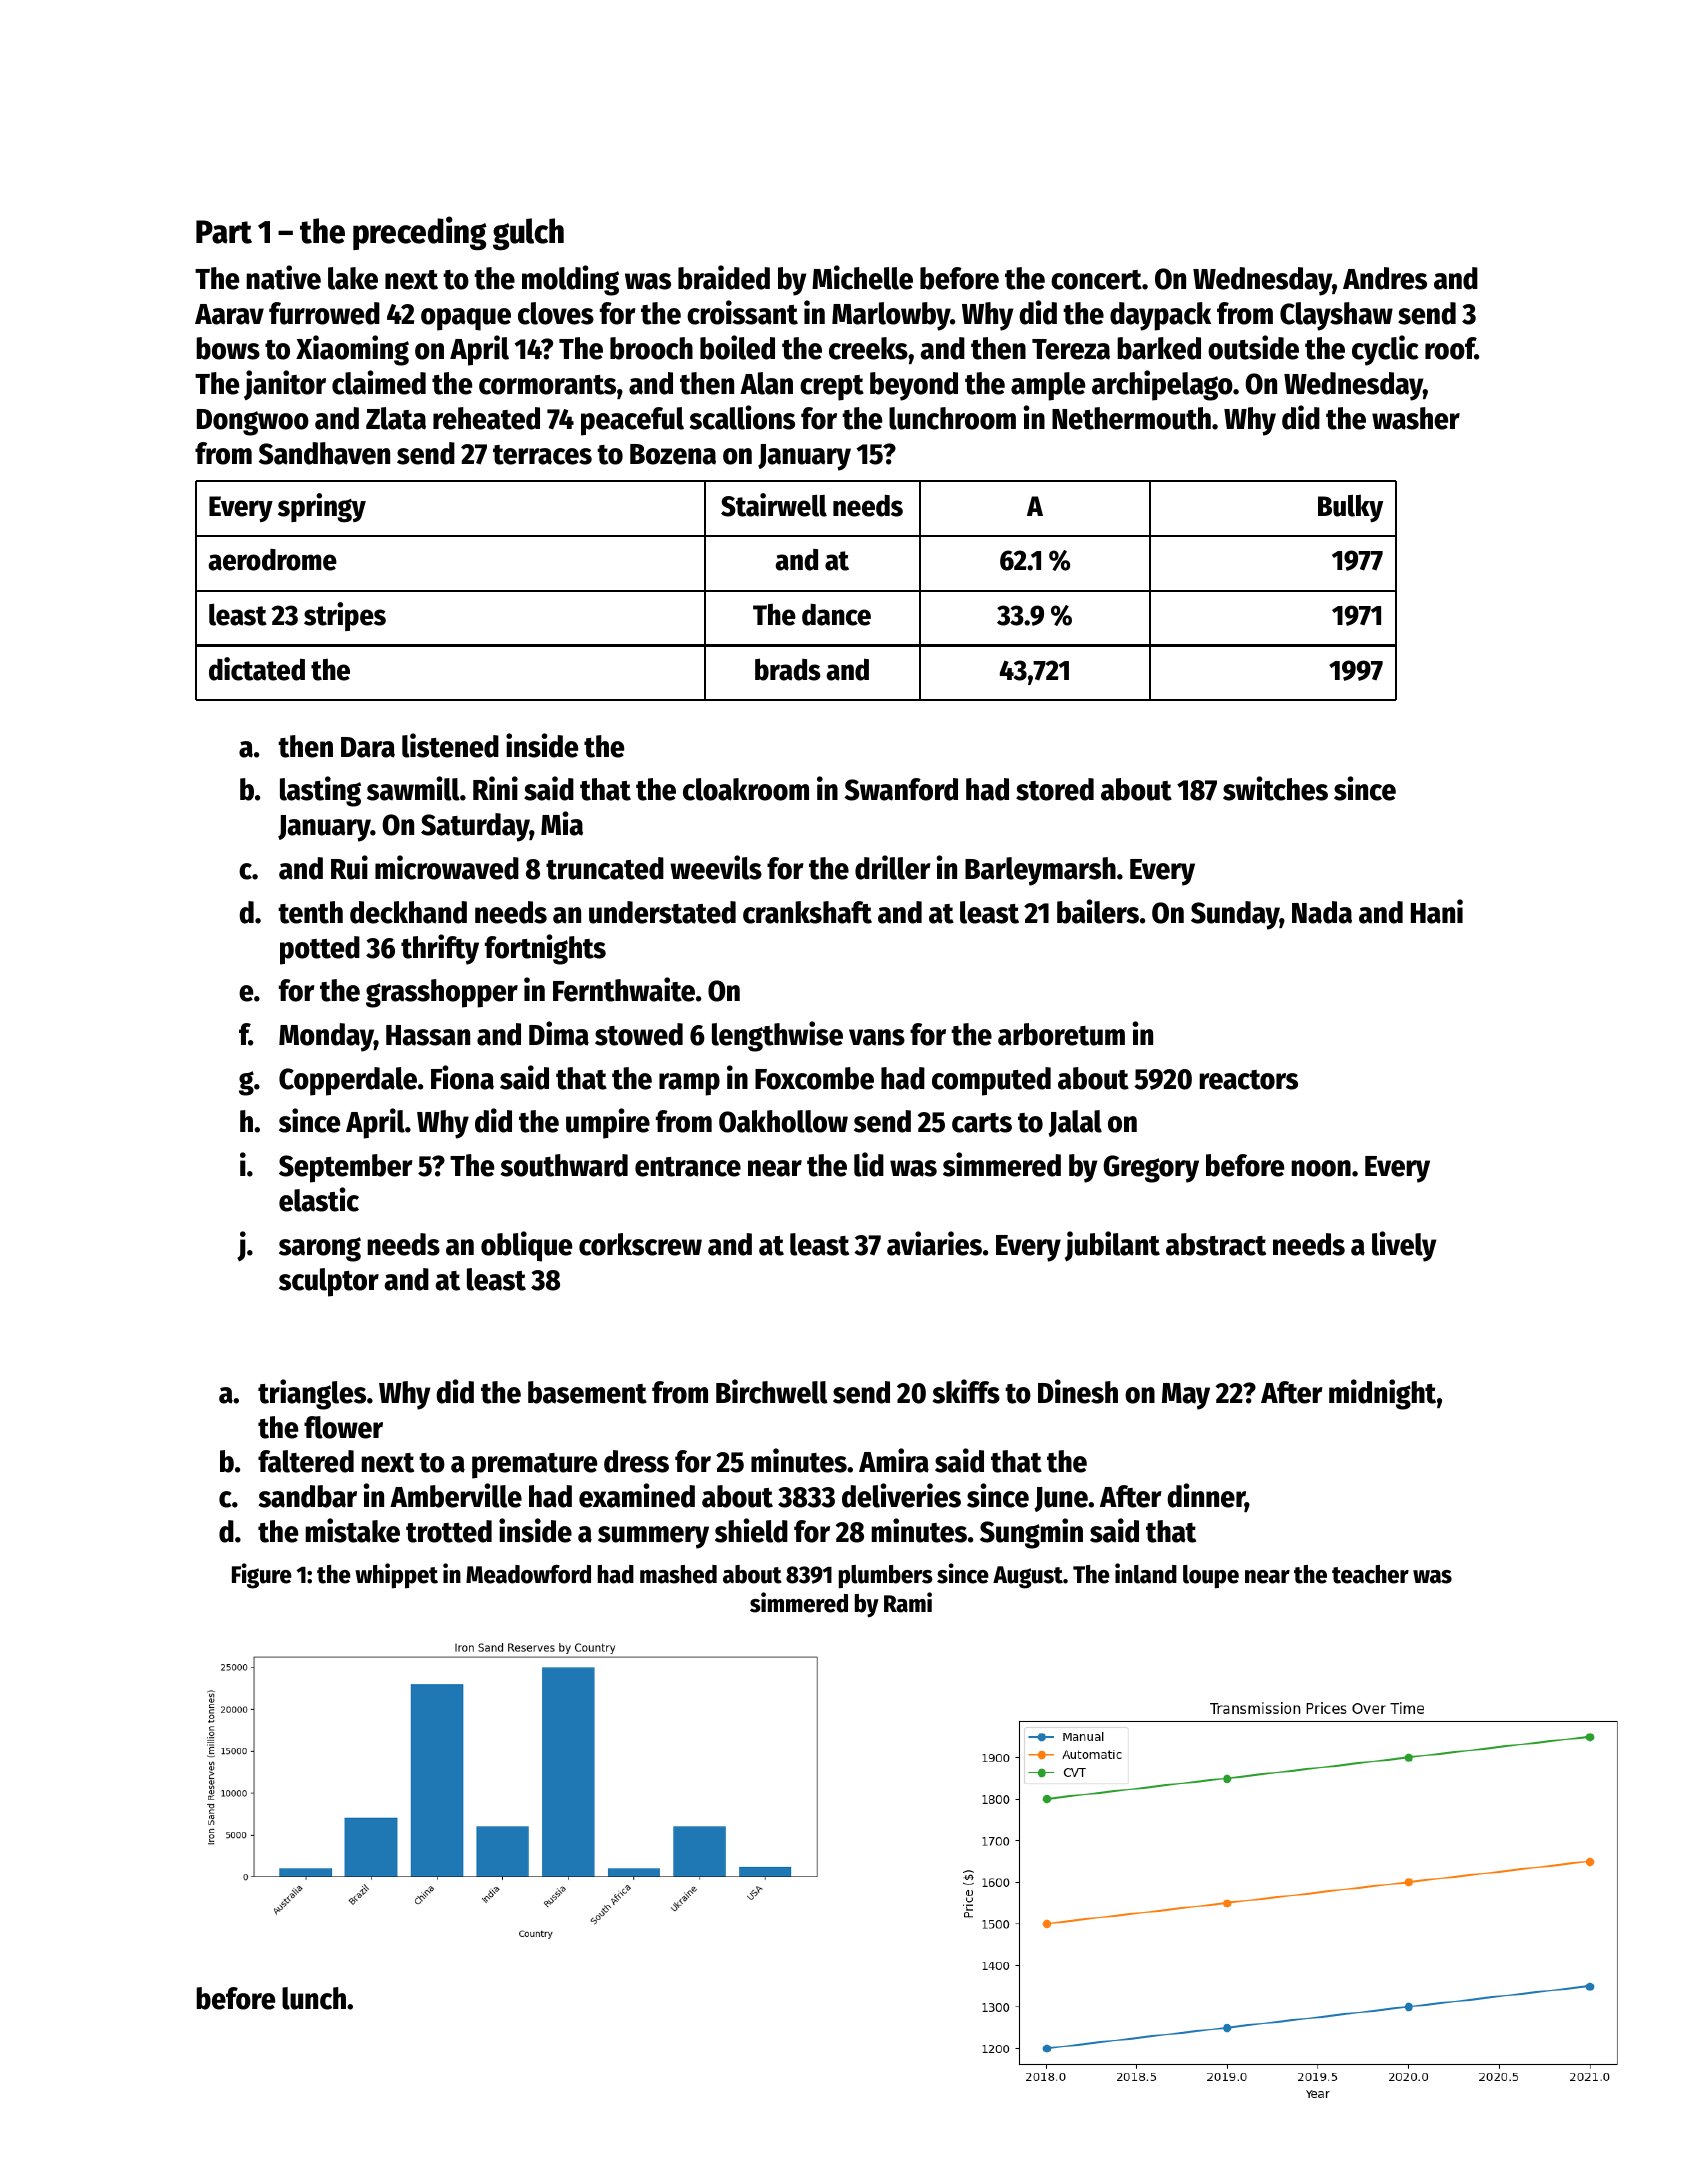  I want to click on Michelle, so click(862, 277).
